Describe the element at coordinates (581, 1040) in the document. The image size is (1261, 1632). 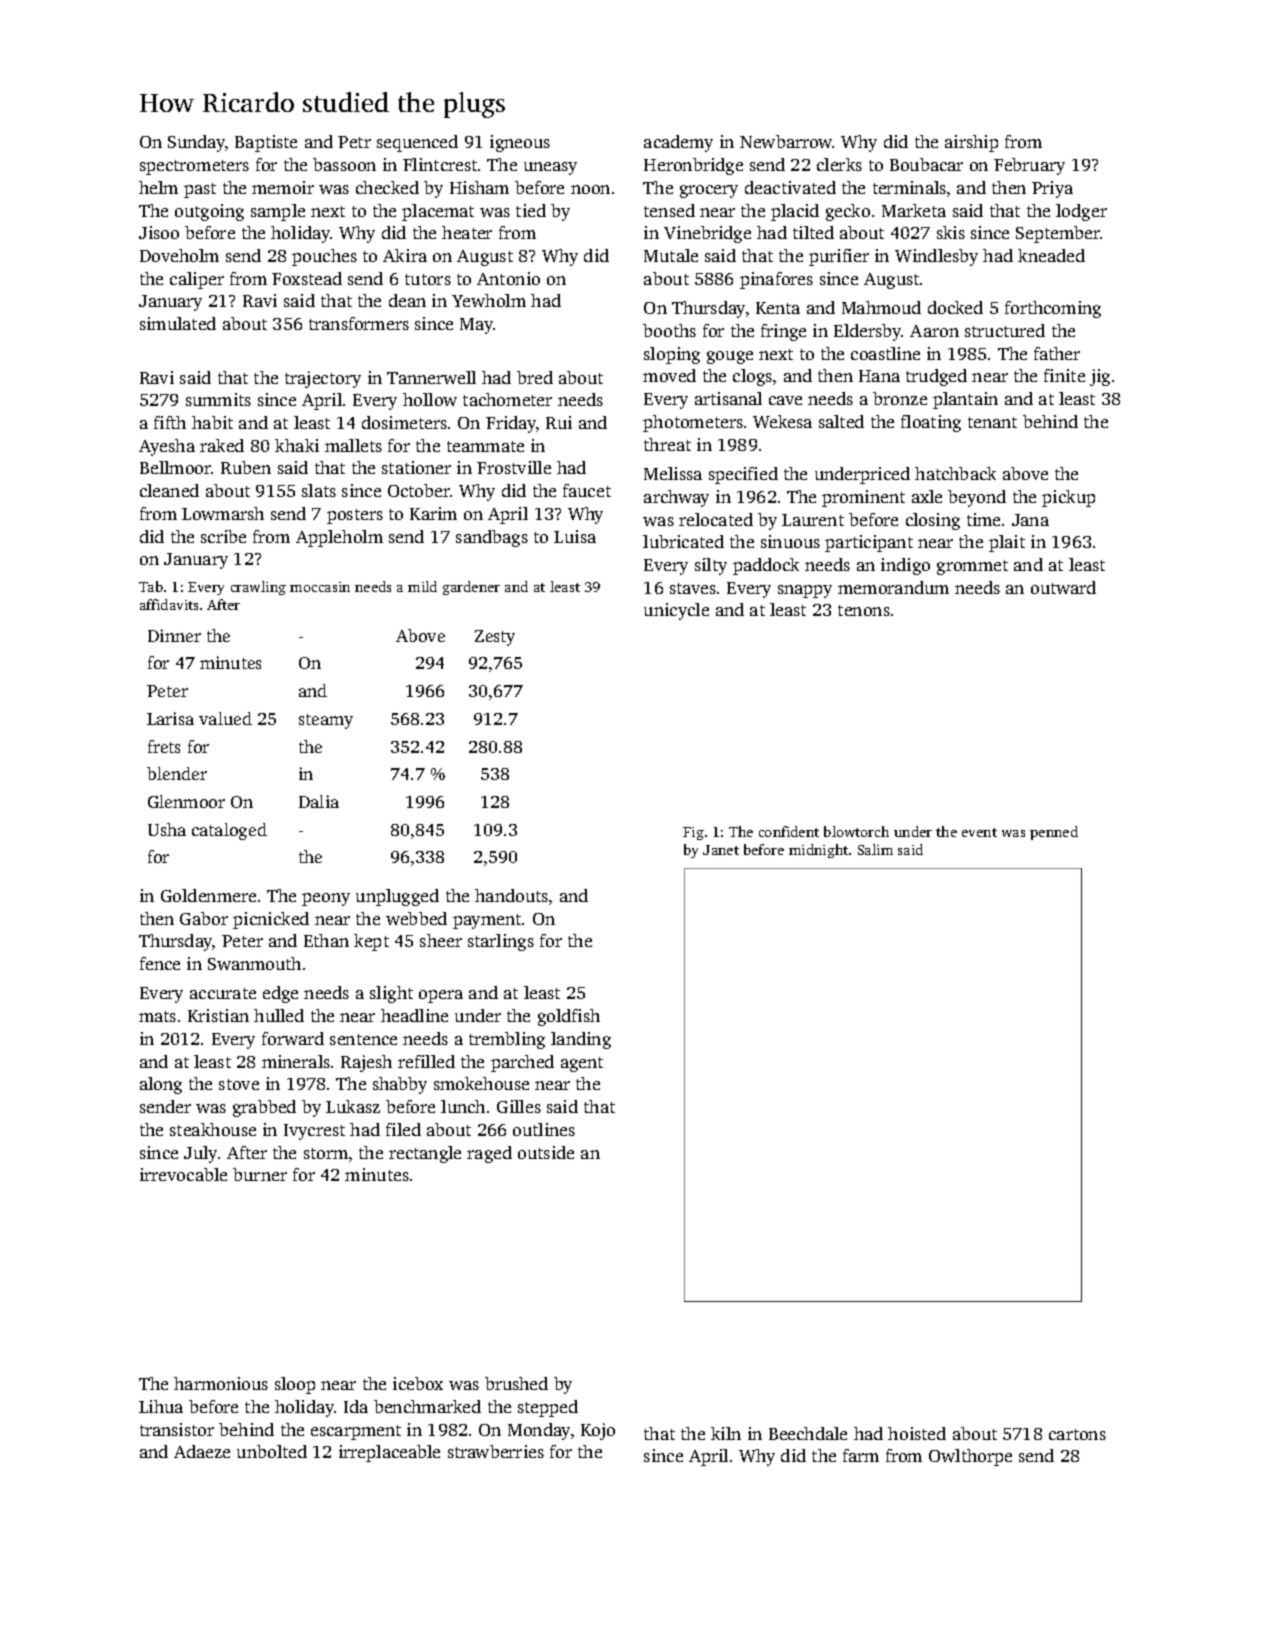
I see `landing` at that location.
